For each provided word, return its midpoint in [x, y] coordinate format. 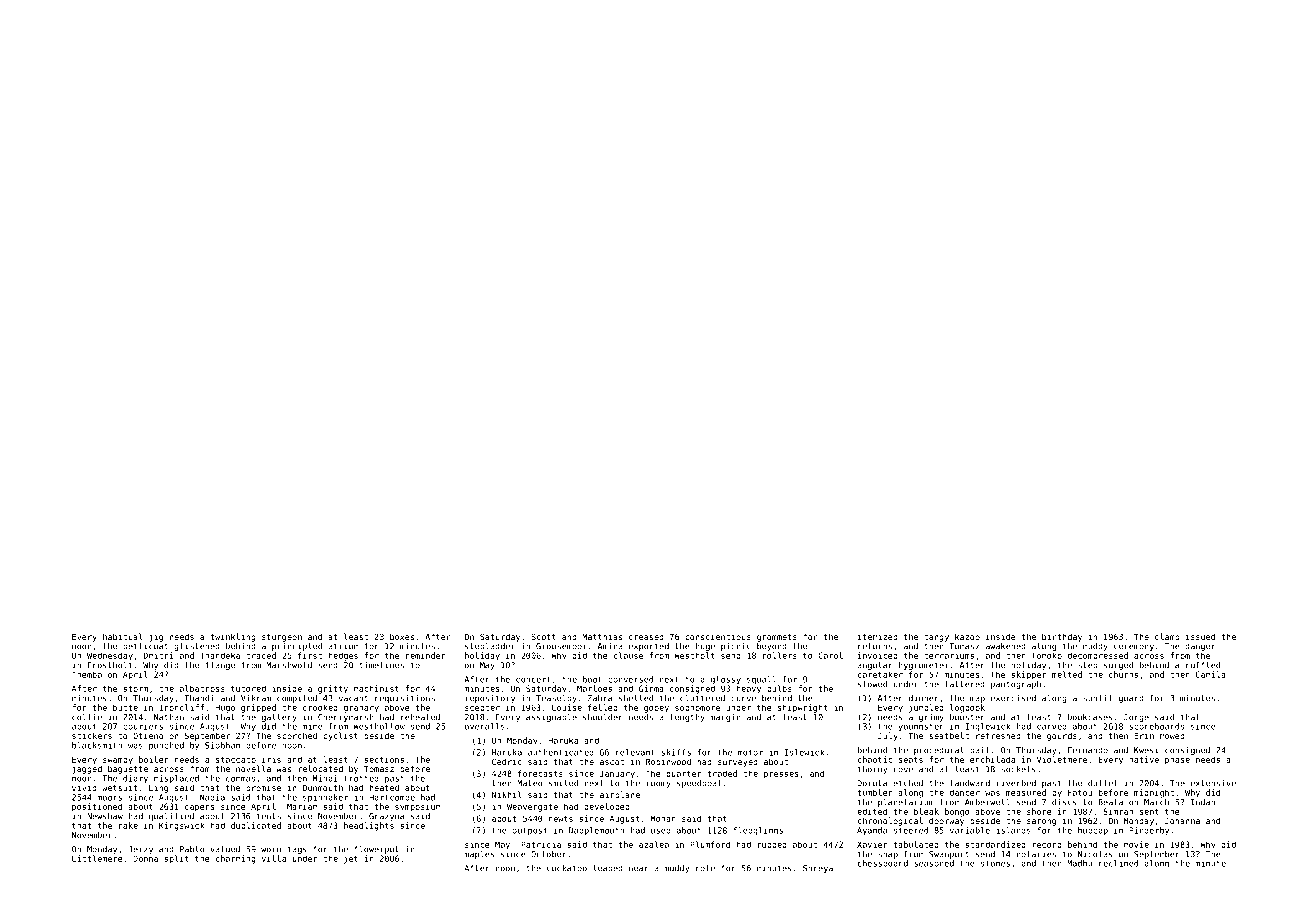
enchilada [992, 759]
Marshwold [289, 665]
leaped [608, 868]
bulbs [779, 688]
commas [240, 779]
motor [750, 752]
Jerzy [140, 850]
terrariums [949, 655]
